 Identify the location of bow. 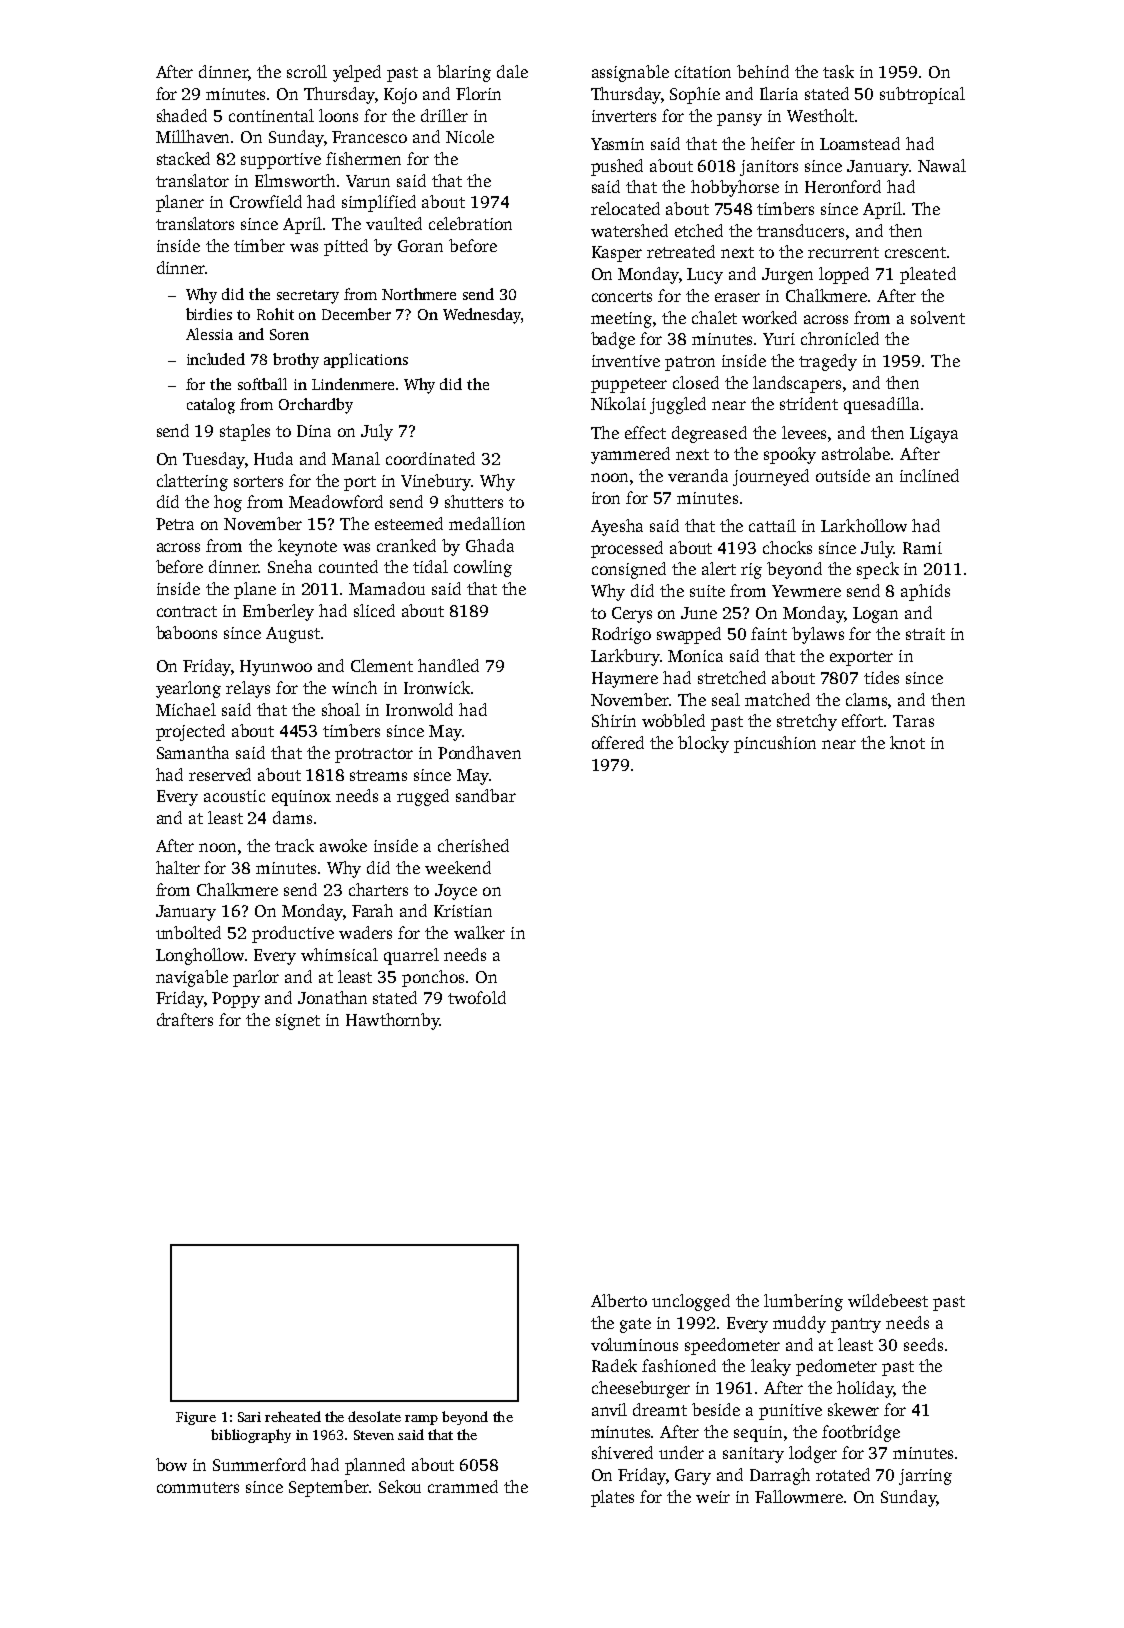
(171, 1464).
